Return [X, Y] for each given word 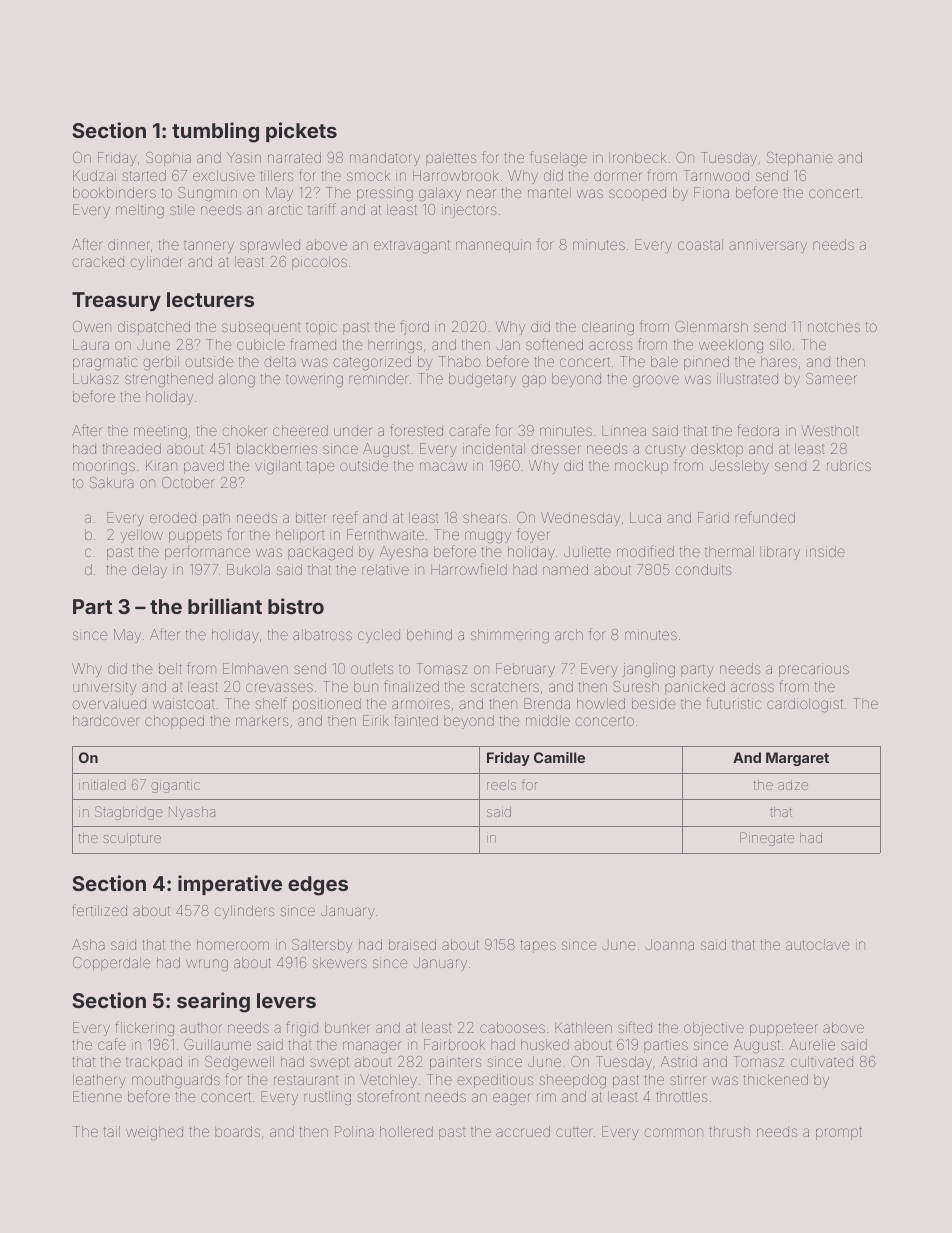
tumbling [215, 132]
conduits [703, 569]
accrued [523, 1131]
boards [237, 1131]
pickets [301, 132]
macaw [443, 466]
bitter [311, 517]
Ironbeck [637, 157]
